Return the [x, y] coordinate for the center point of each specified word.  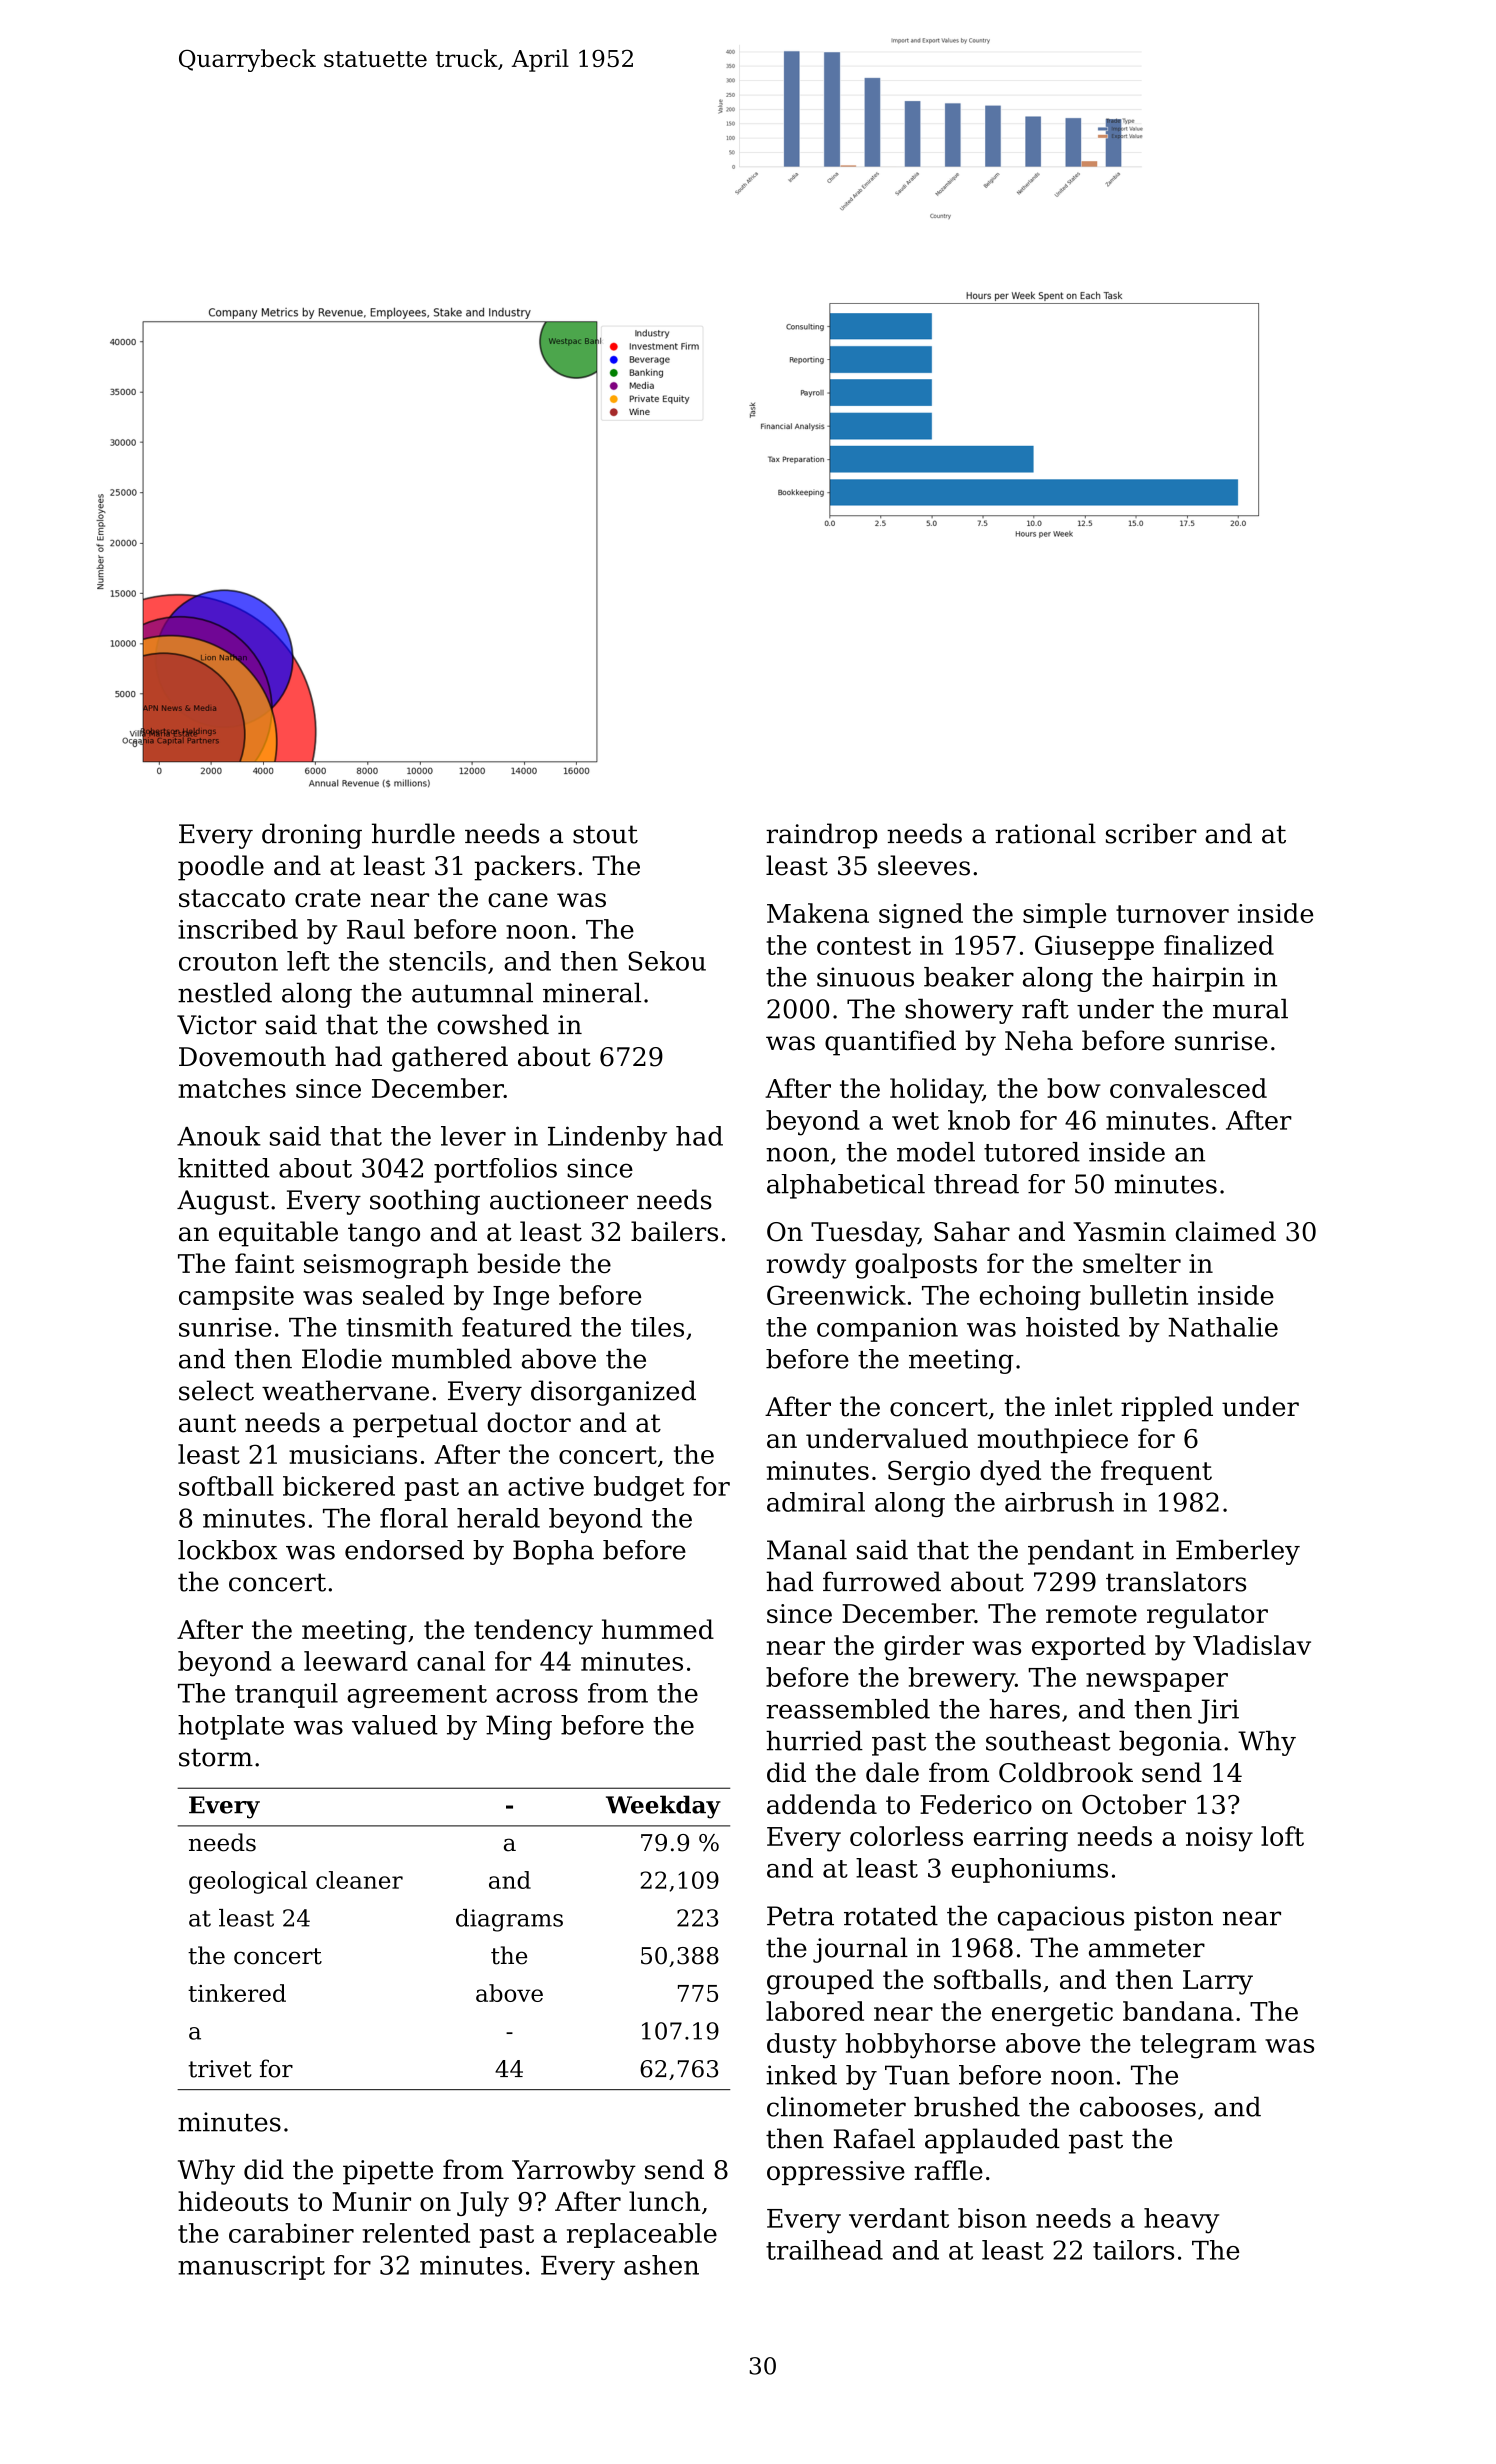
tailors [1133, 2250]
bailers [674, 1231]
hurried [814, 1740]
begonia [1170, 1743]
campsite [236, 1298]
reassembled [848, 1709]
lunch [664, 2201]
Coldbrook [1066, 1772]
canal [451, 1661]
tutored [1032, 1152]
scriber [1151, 833]
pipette [388, 2172]
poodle [221, 868]
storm [216, 1757]
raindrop [821, 836]
